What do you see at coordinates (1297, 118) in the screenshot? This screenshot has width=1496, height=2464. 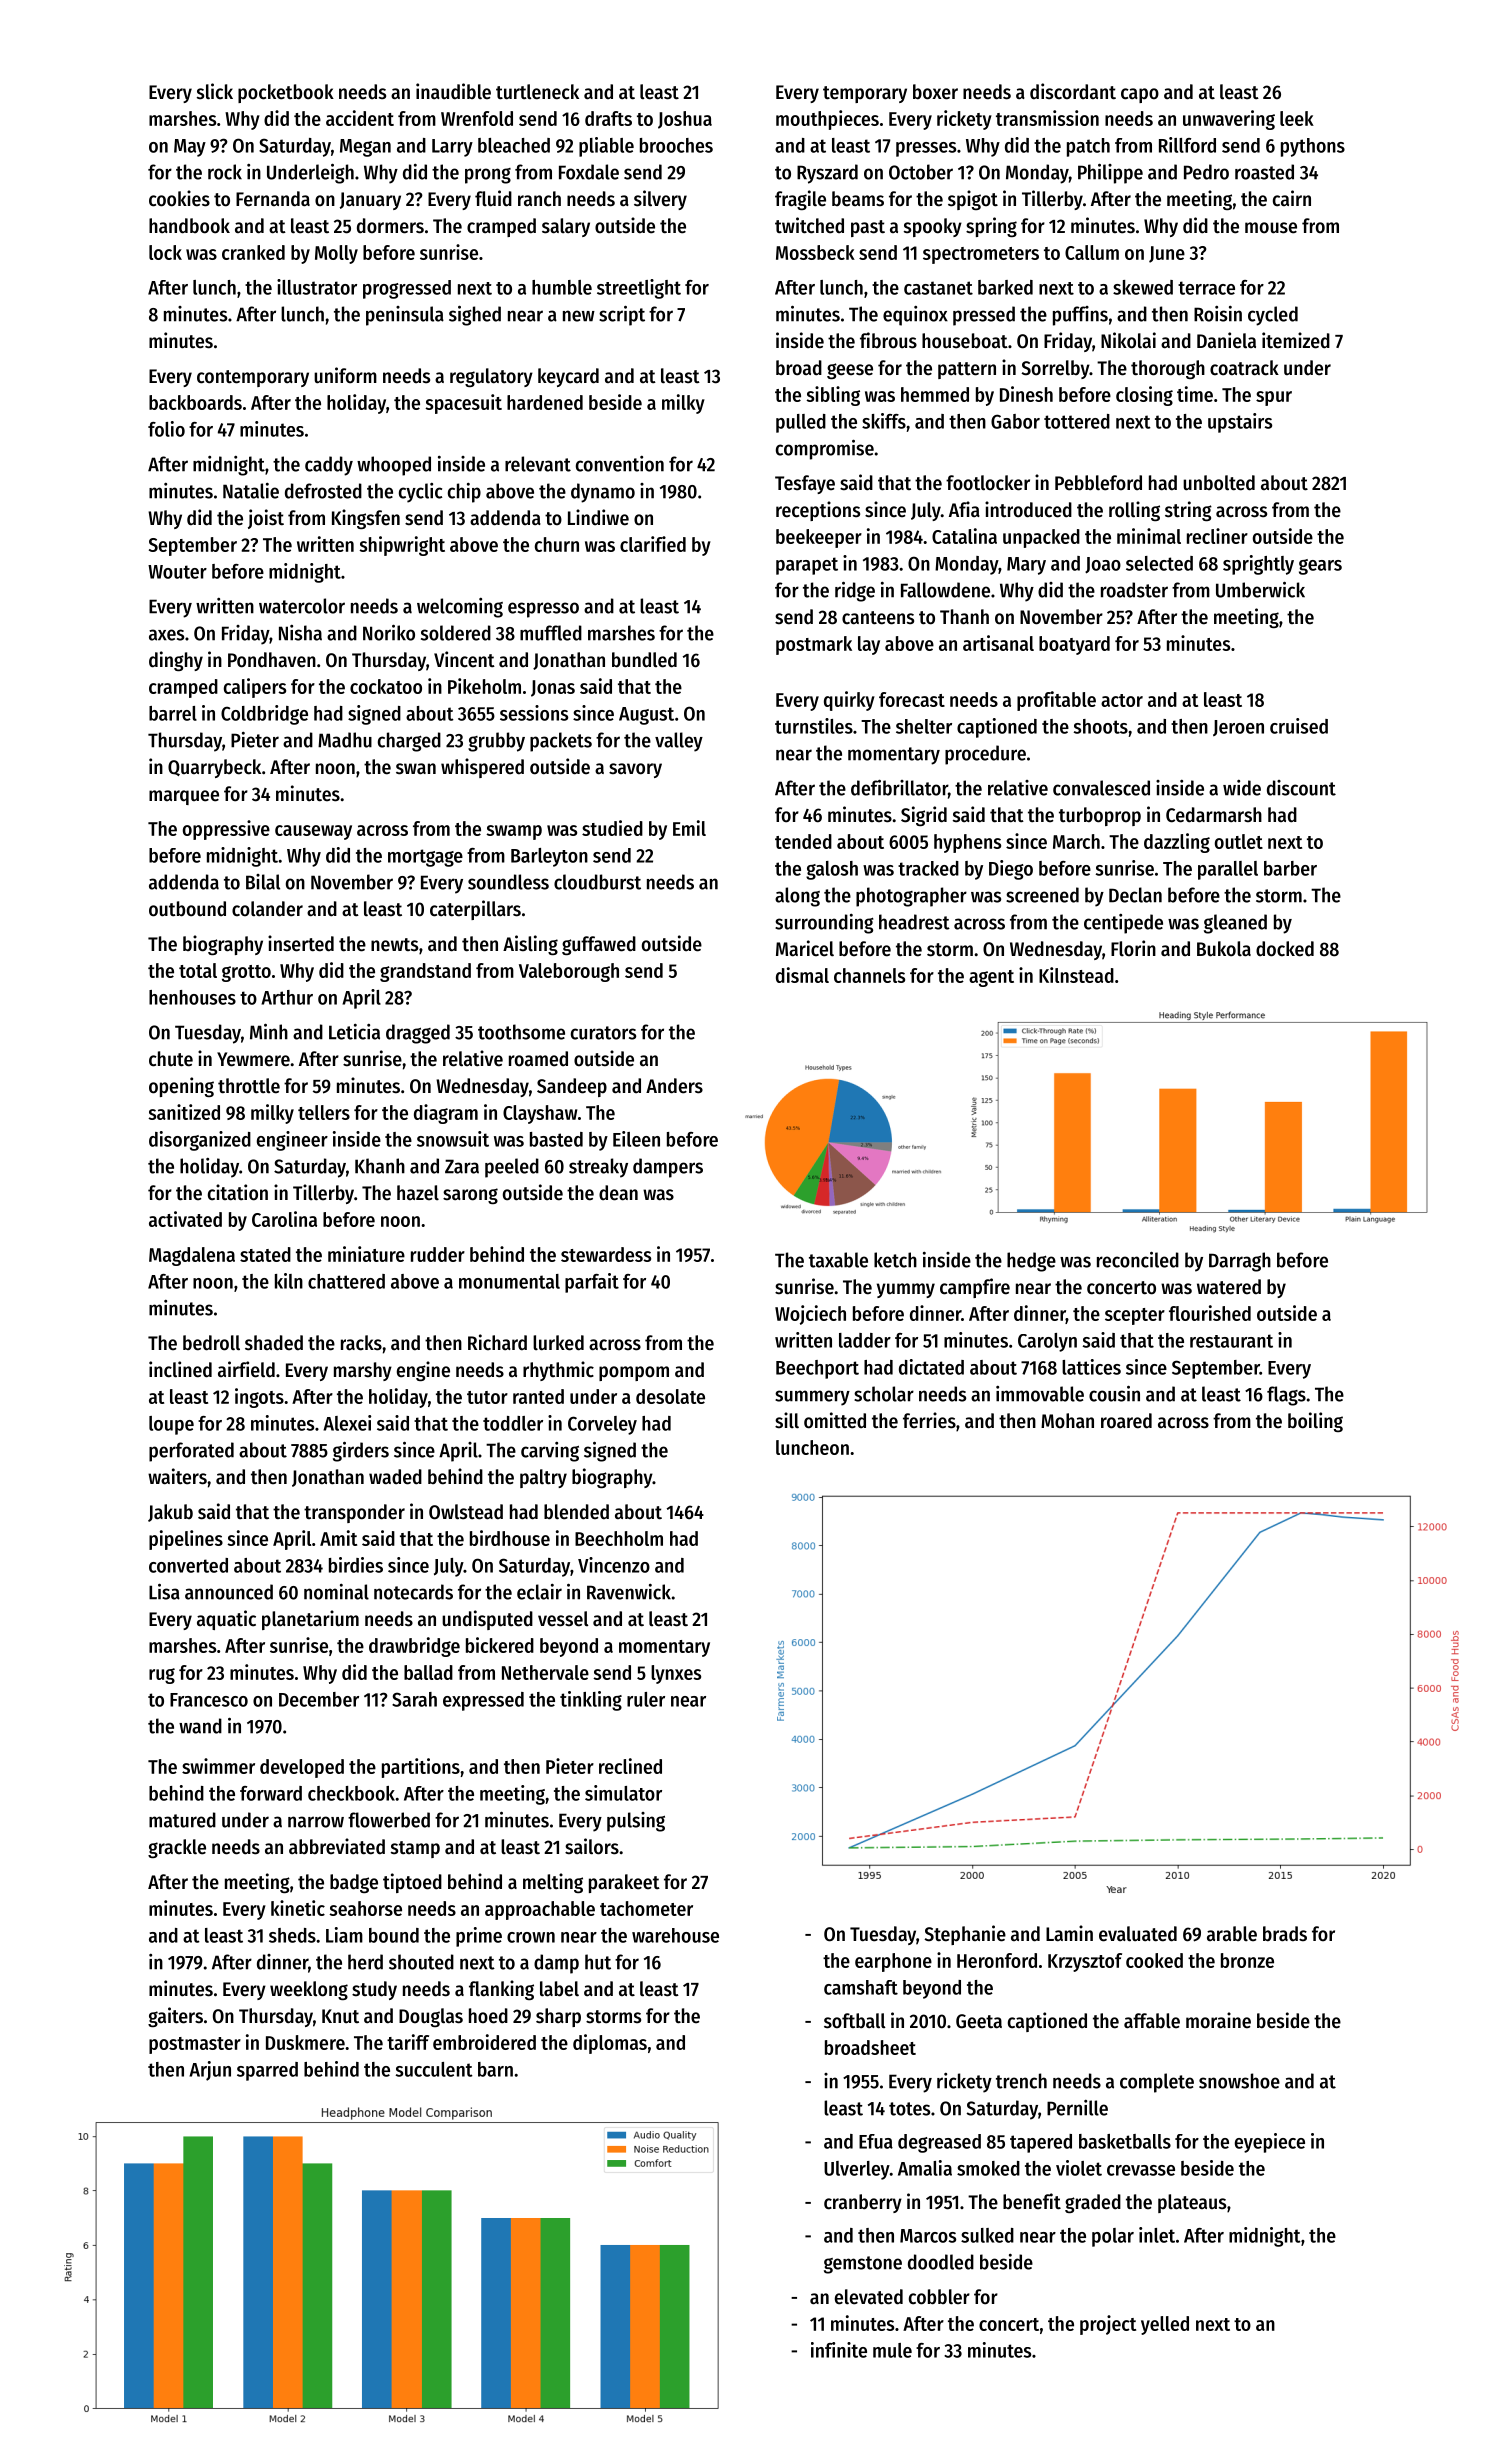 I see `leek` at bounding box center [1297, 118].
